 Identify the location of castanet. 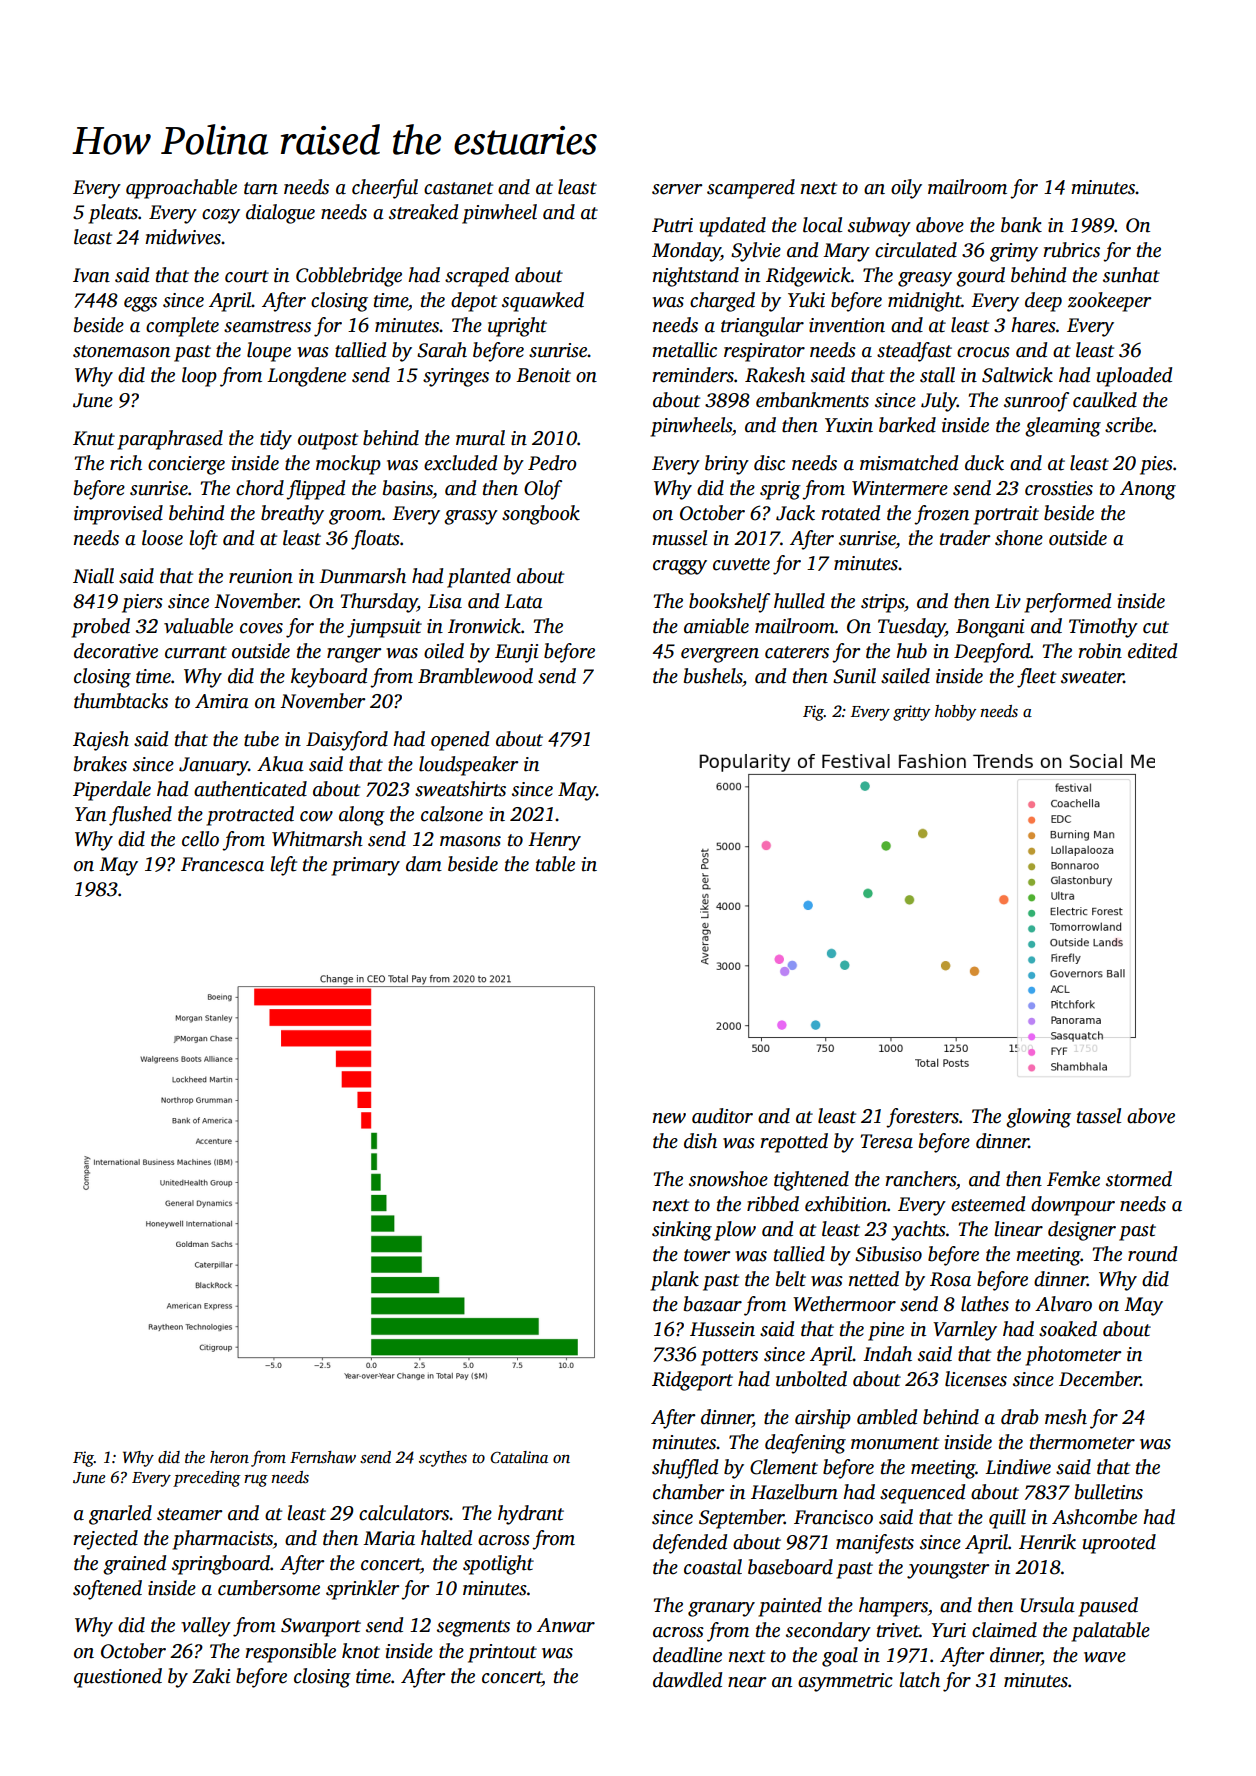
(458, 188).
